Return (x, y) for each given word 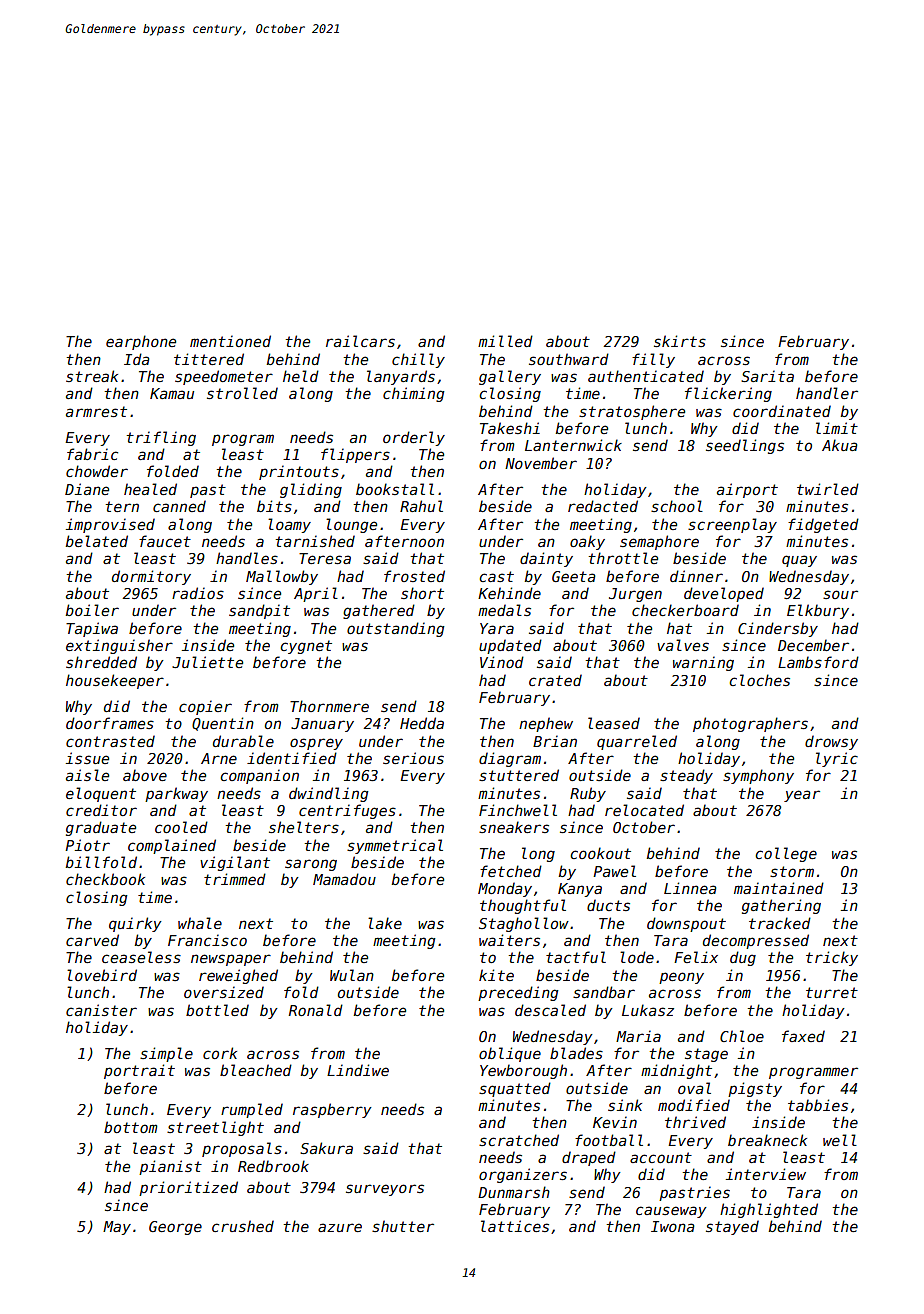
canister (101, 1010)
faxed (803, 1036)
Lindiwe (358, 1070)
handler (827, 393)
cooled (181, 827)
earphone (141, 342)
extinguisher (119, 646)
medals (504, 610)
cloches (759, 680)
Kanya (580, 890)
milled (505, 341)
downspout (686, 924)
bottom (130, 1127)
